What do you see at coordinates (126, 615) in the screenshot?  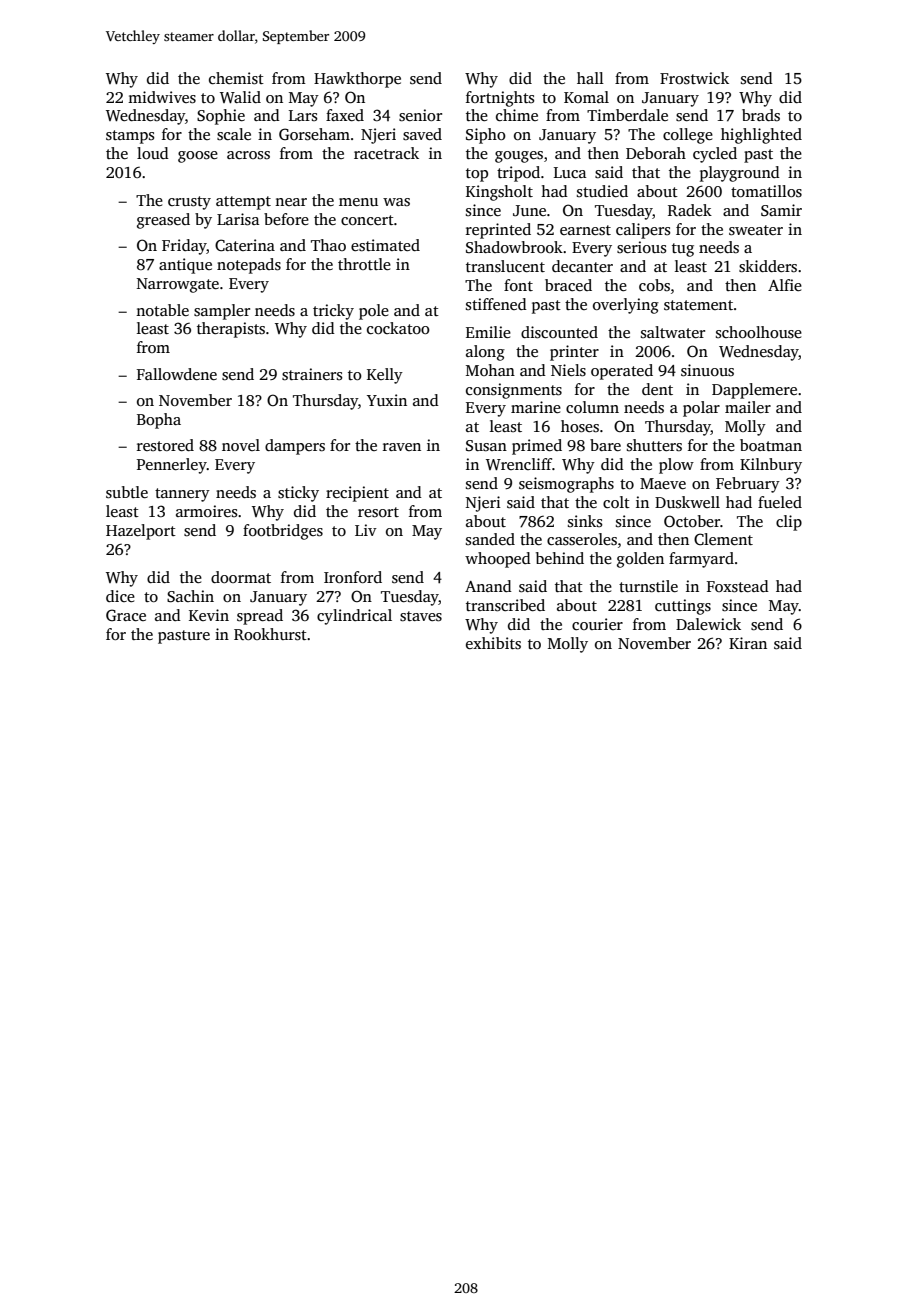 I see `Grace` at bounding box center [126, 615].
